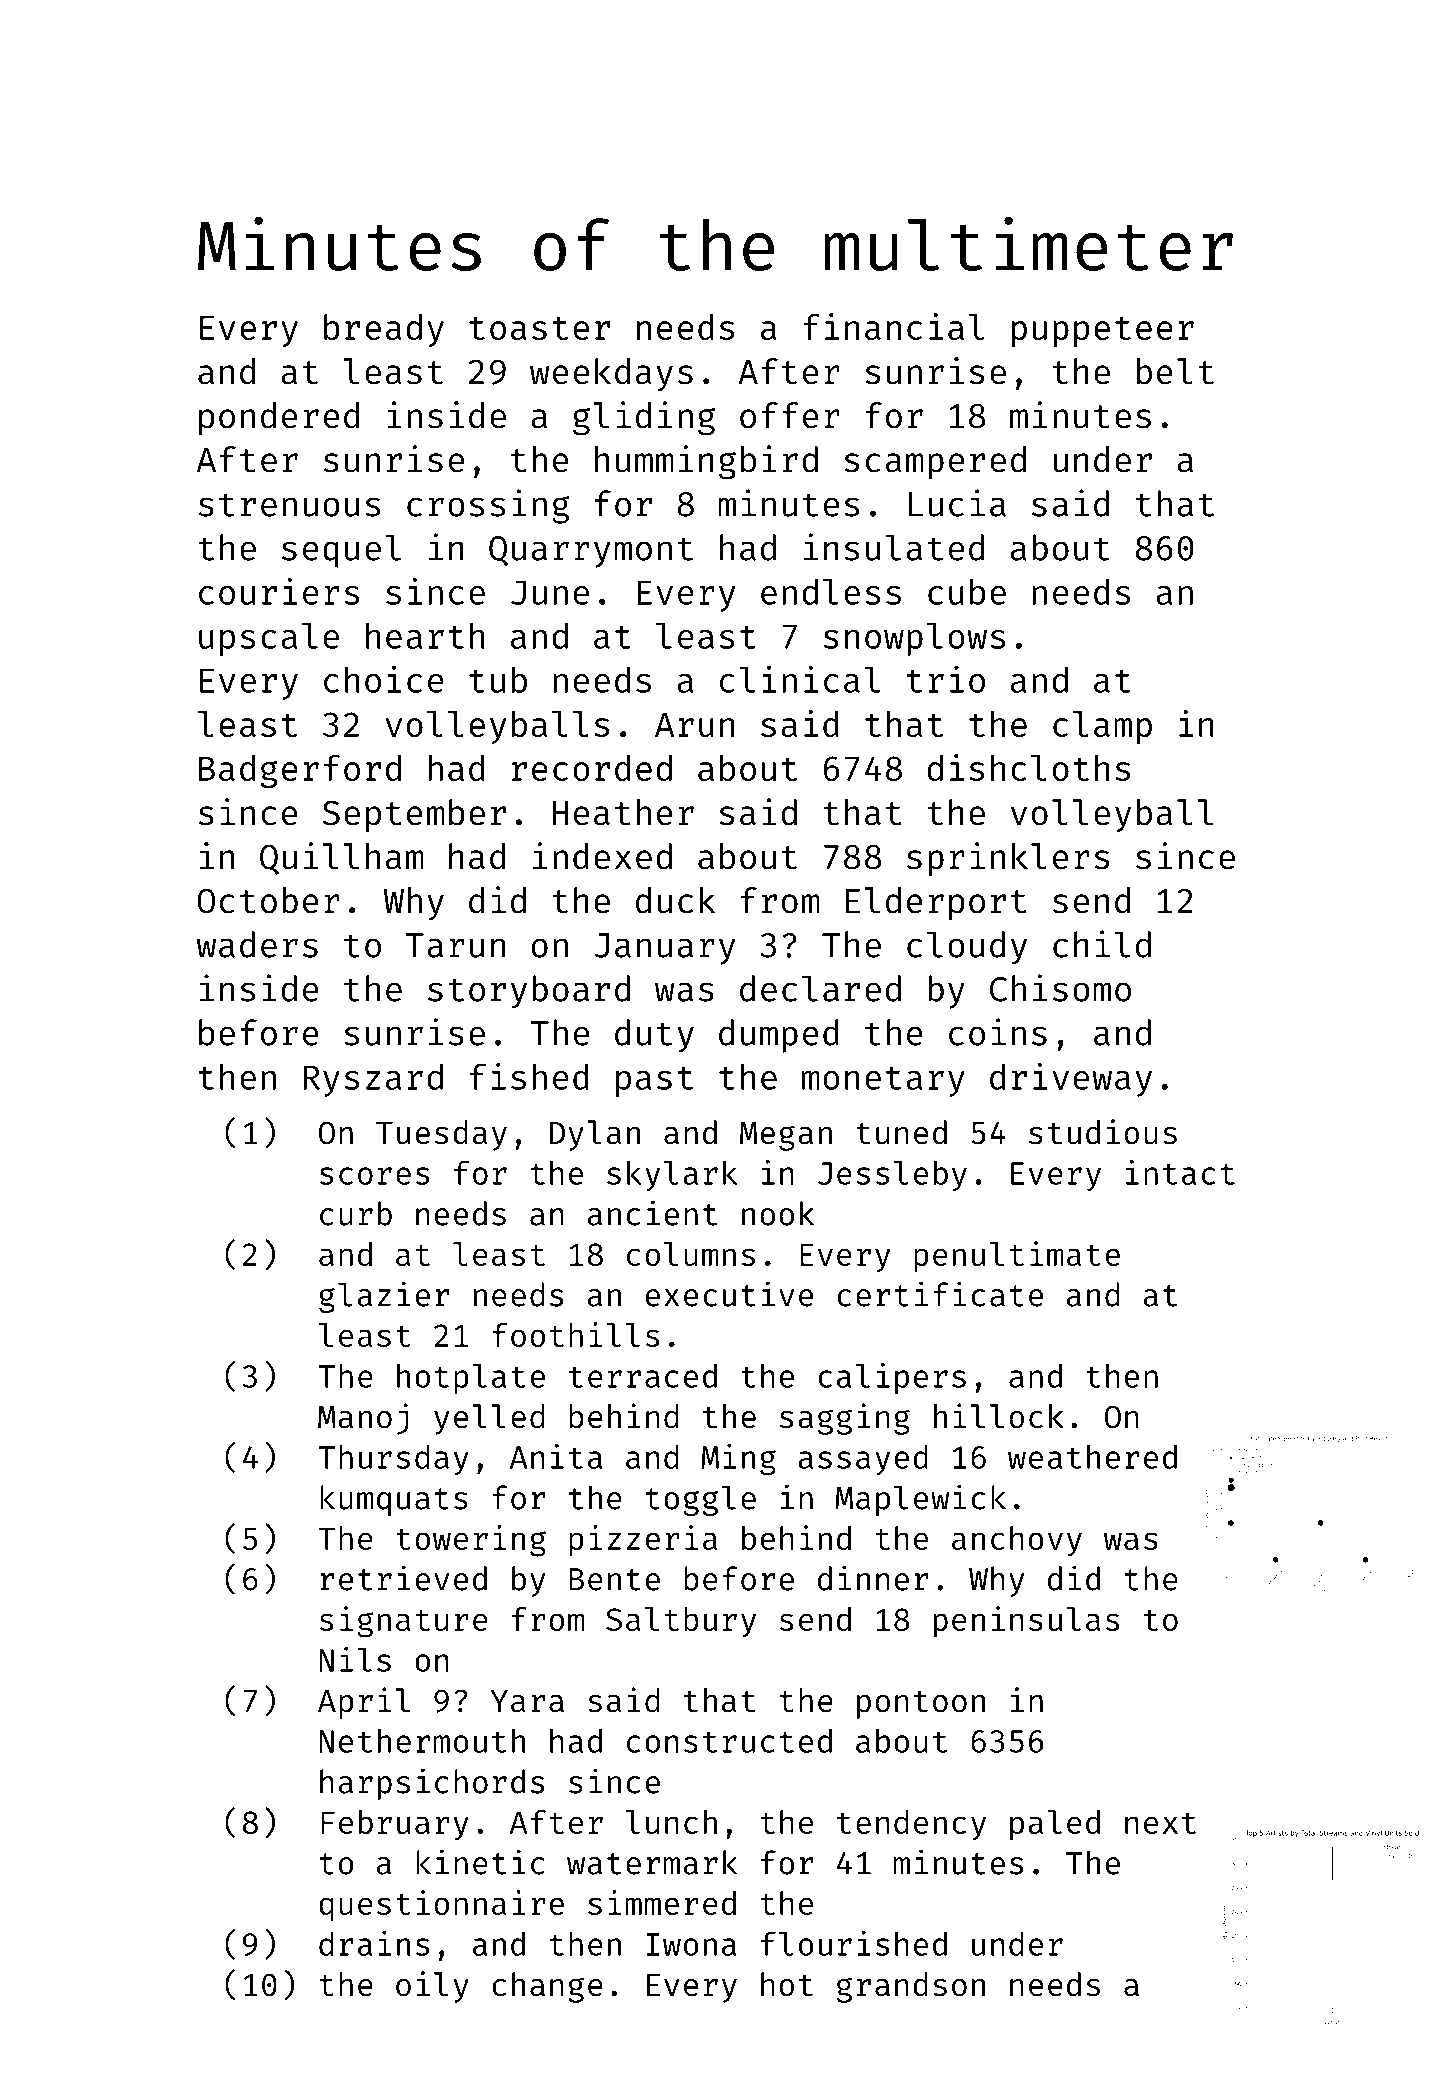  I want to click on Badgerford, so click(300, 771).
